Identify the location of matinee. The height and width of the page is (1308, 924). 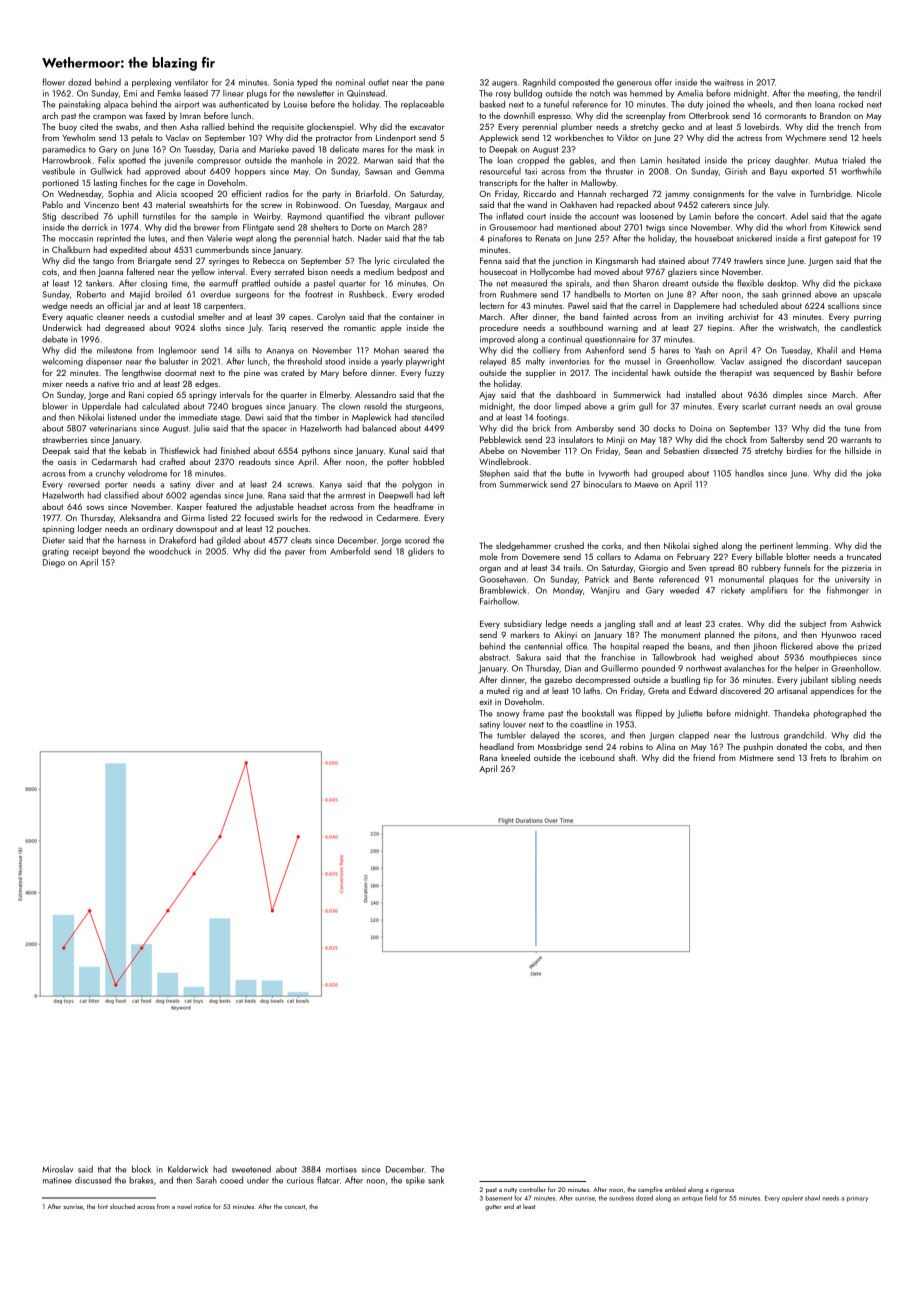
(57, 1180).
